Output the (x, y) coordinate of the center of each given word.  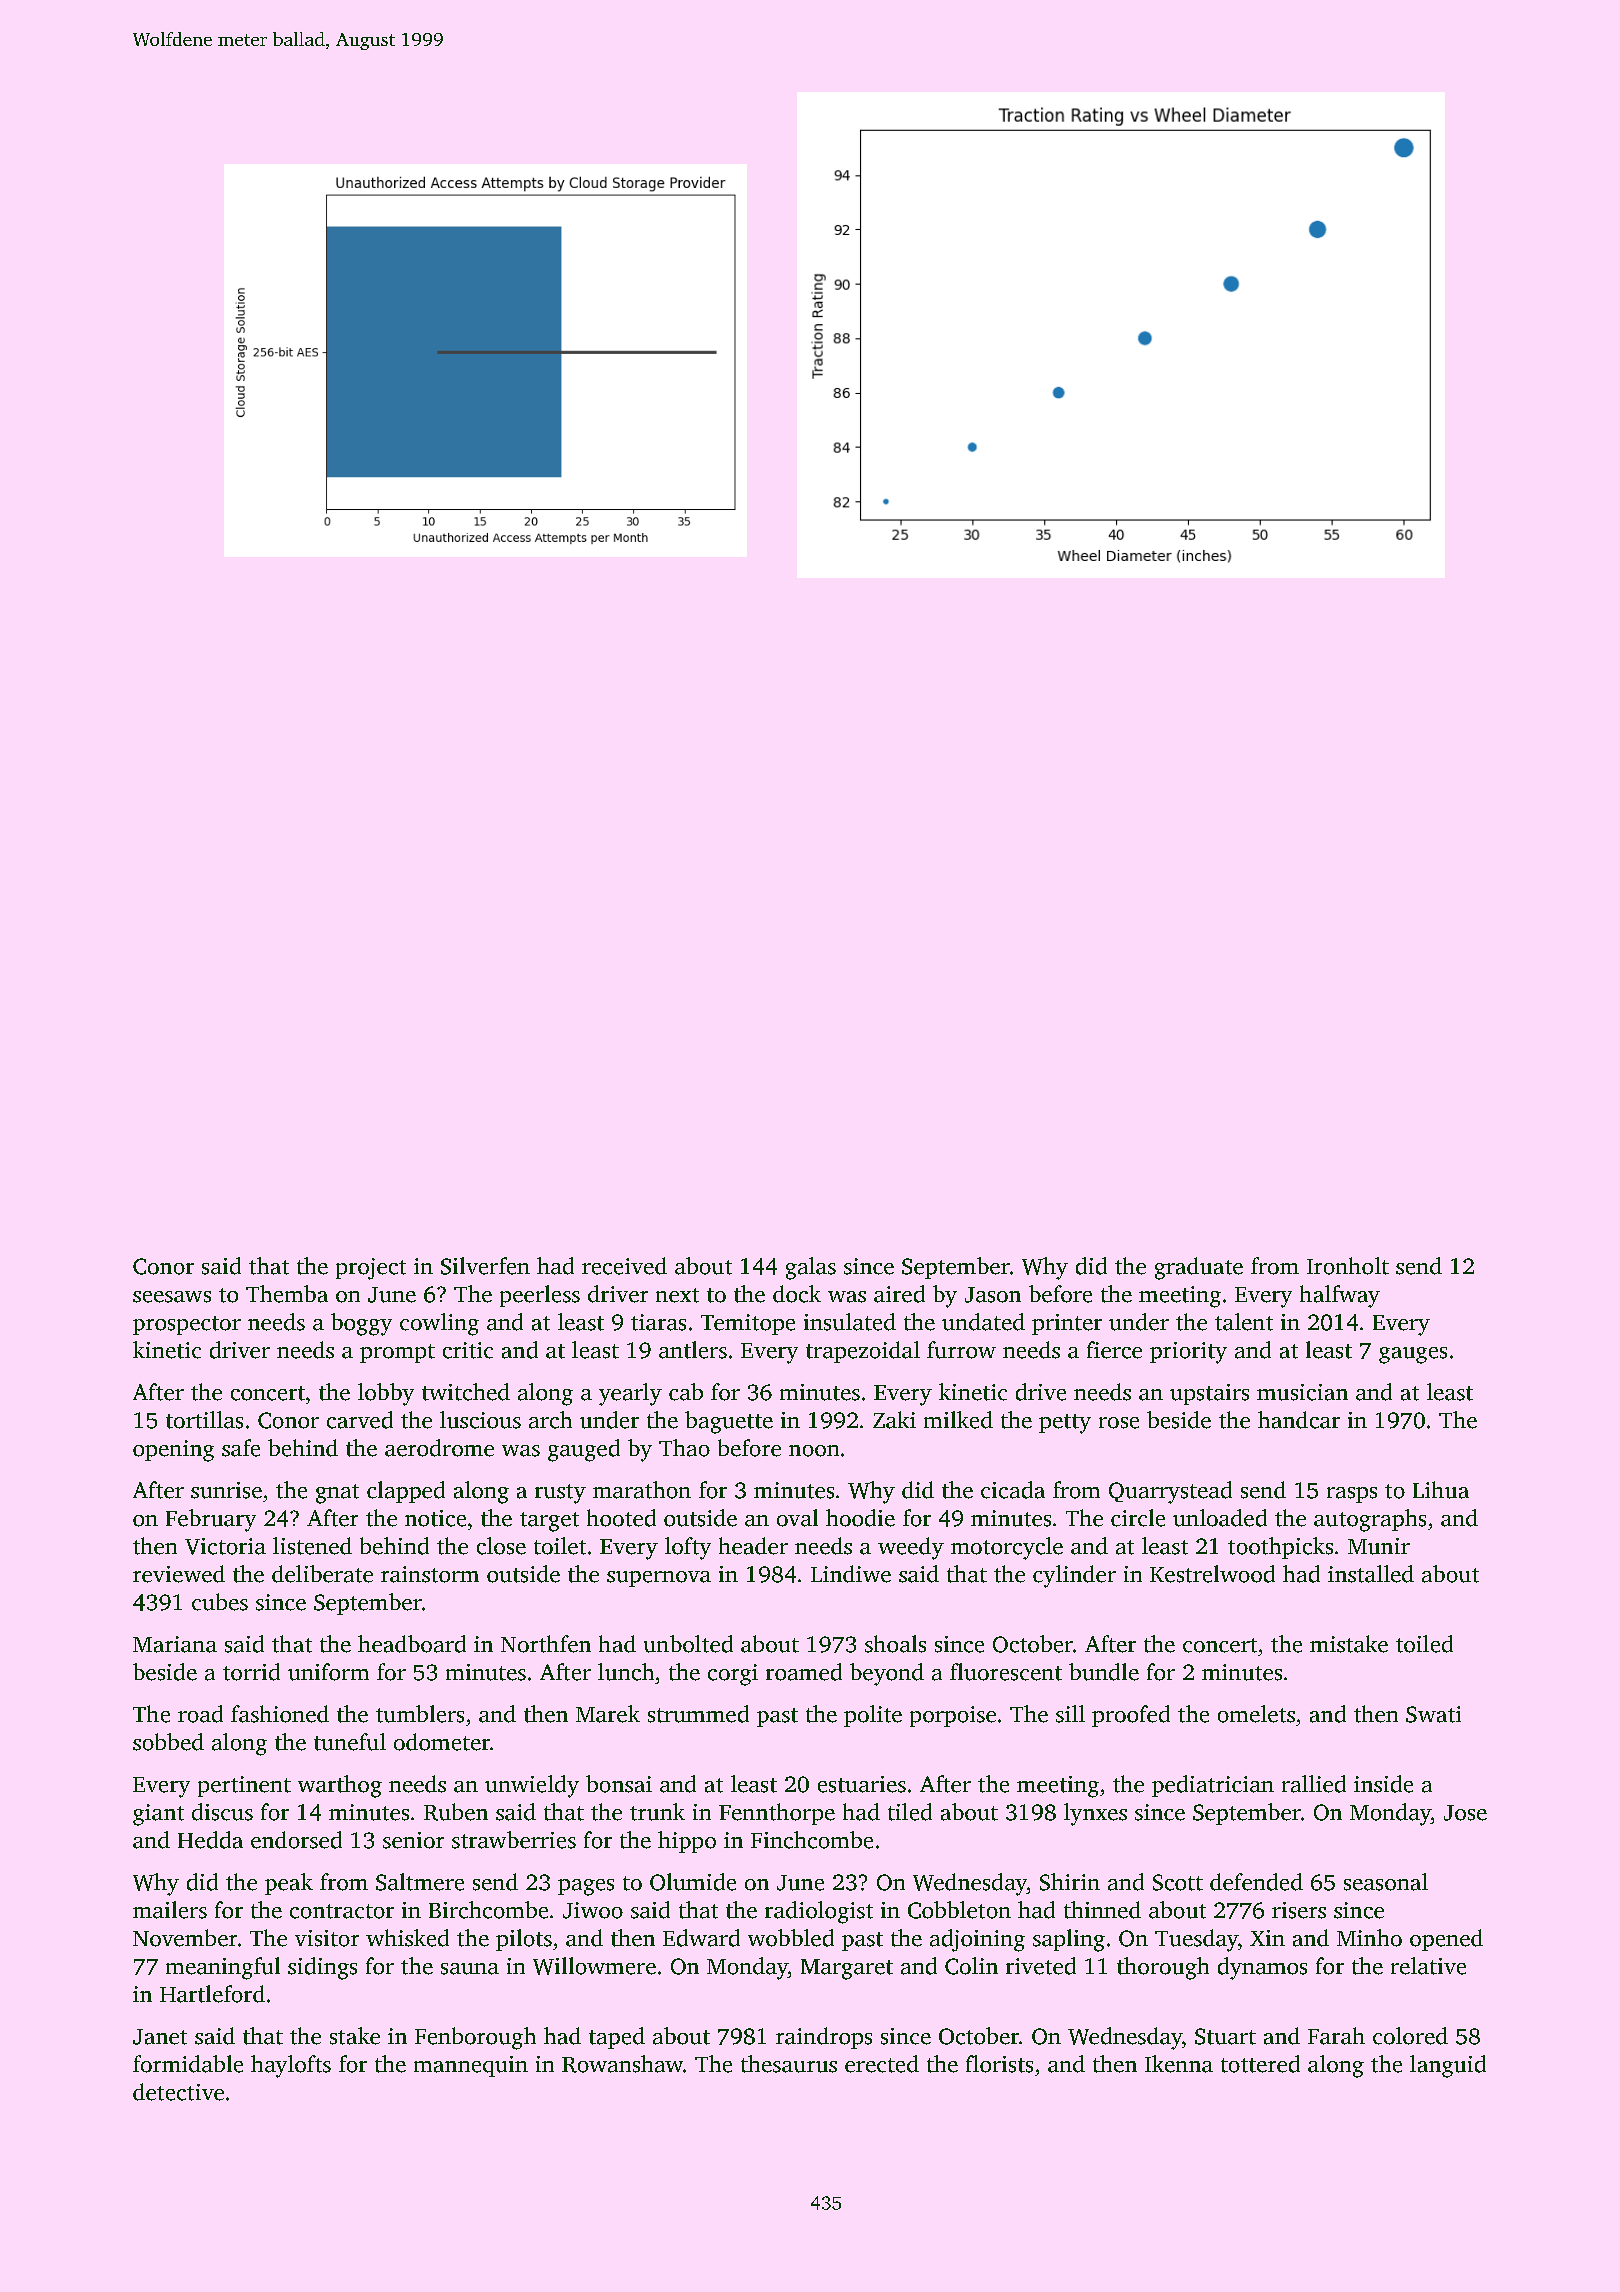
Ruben (456, 1812)
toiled (1424, 1644)
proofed (1131, 1716)
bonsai (619, 1784)
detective (178, 2092)
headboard (412, 1644)
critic (468, 1350)
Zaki (894, 1420)
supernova (659, 1579)
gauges (1413, 1355)
